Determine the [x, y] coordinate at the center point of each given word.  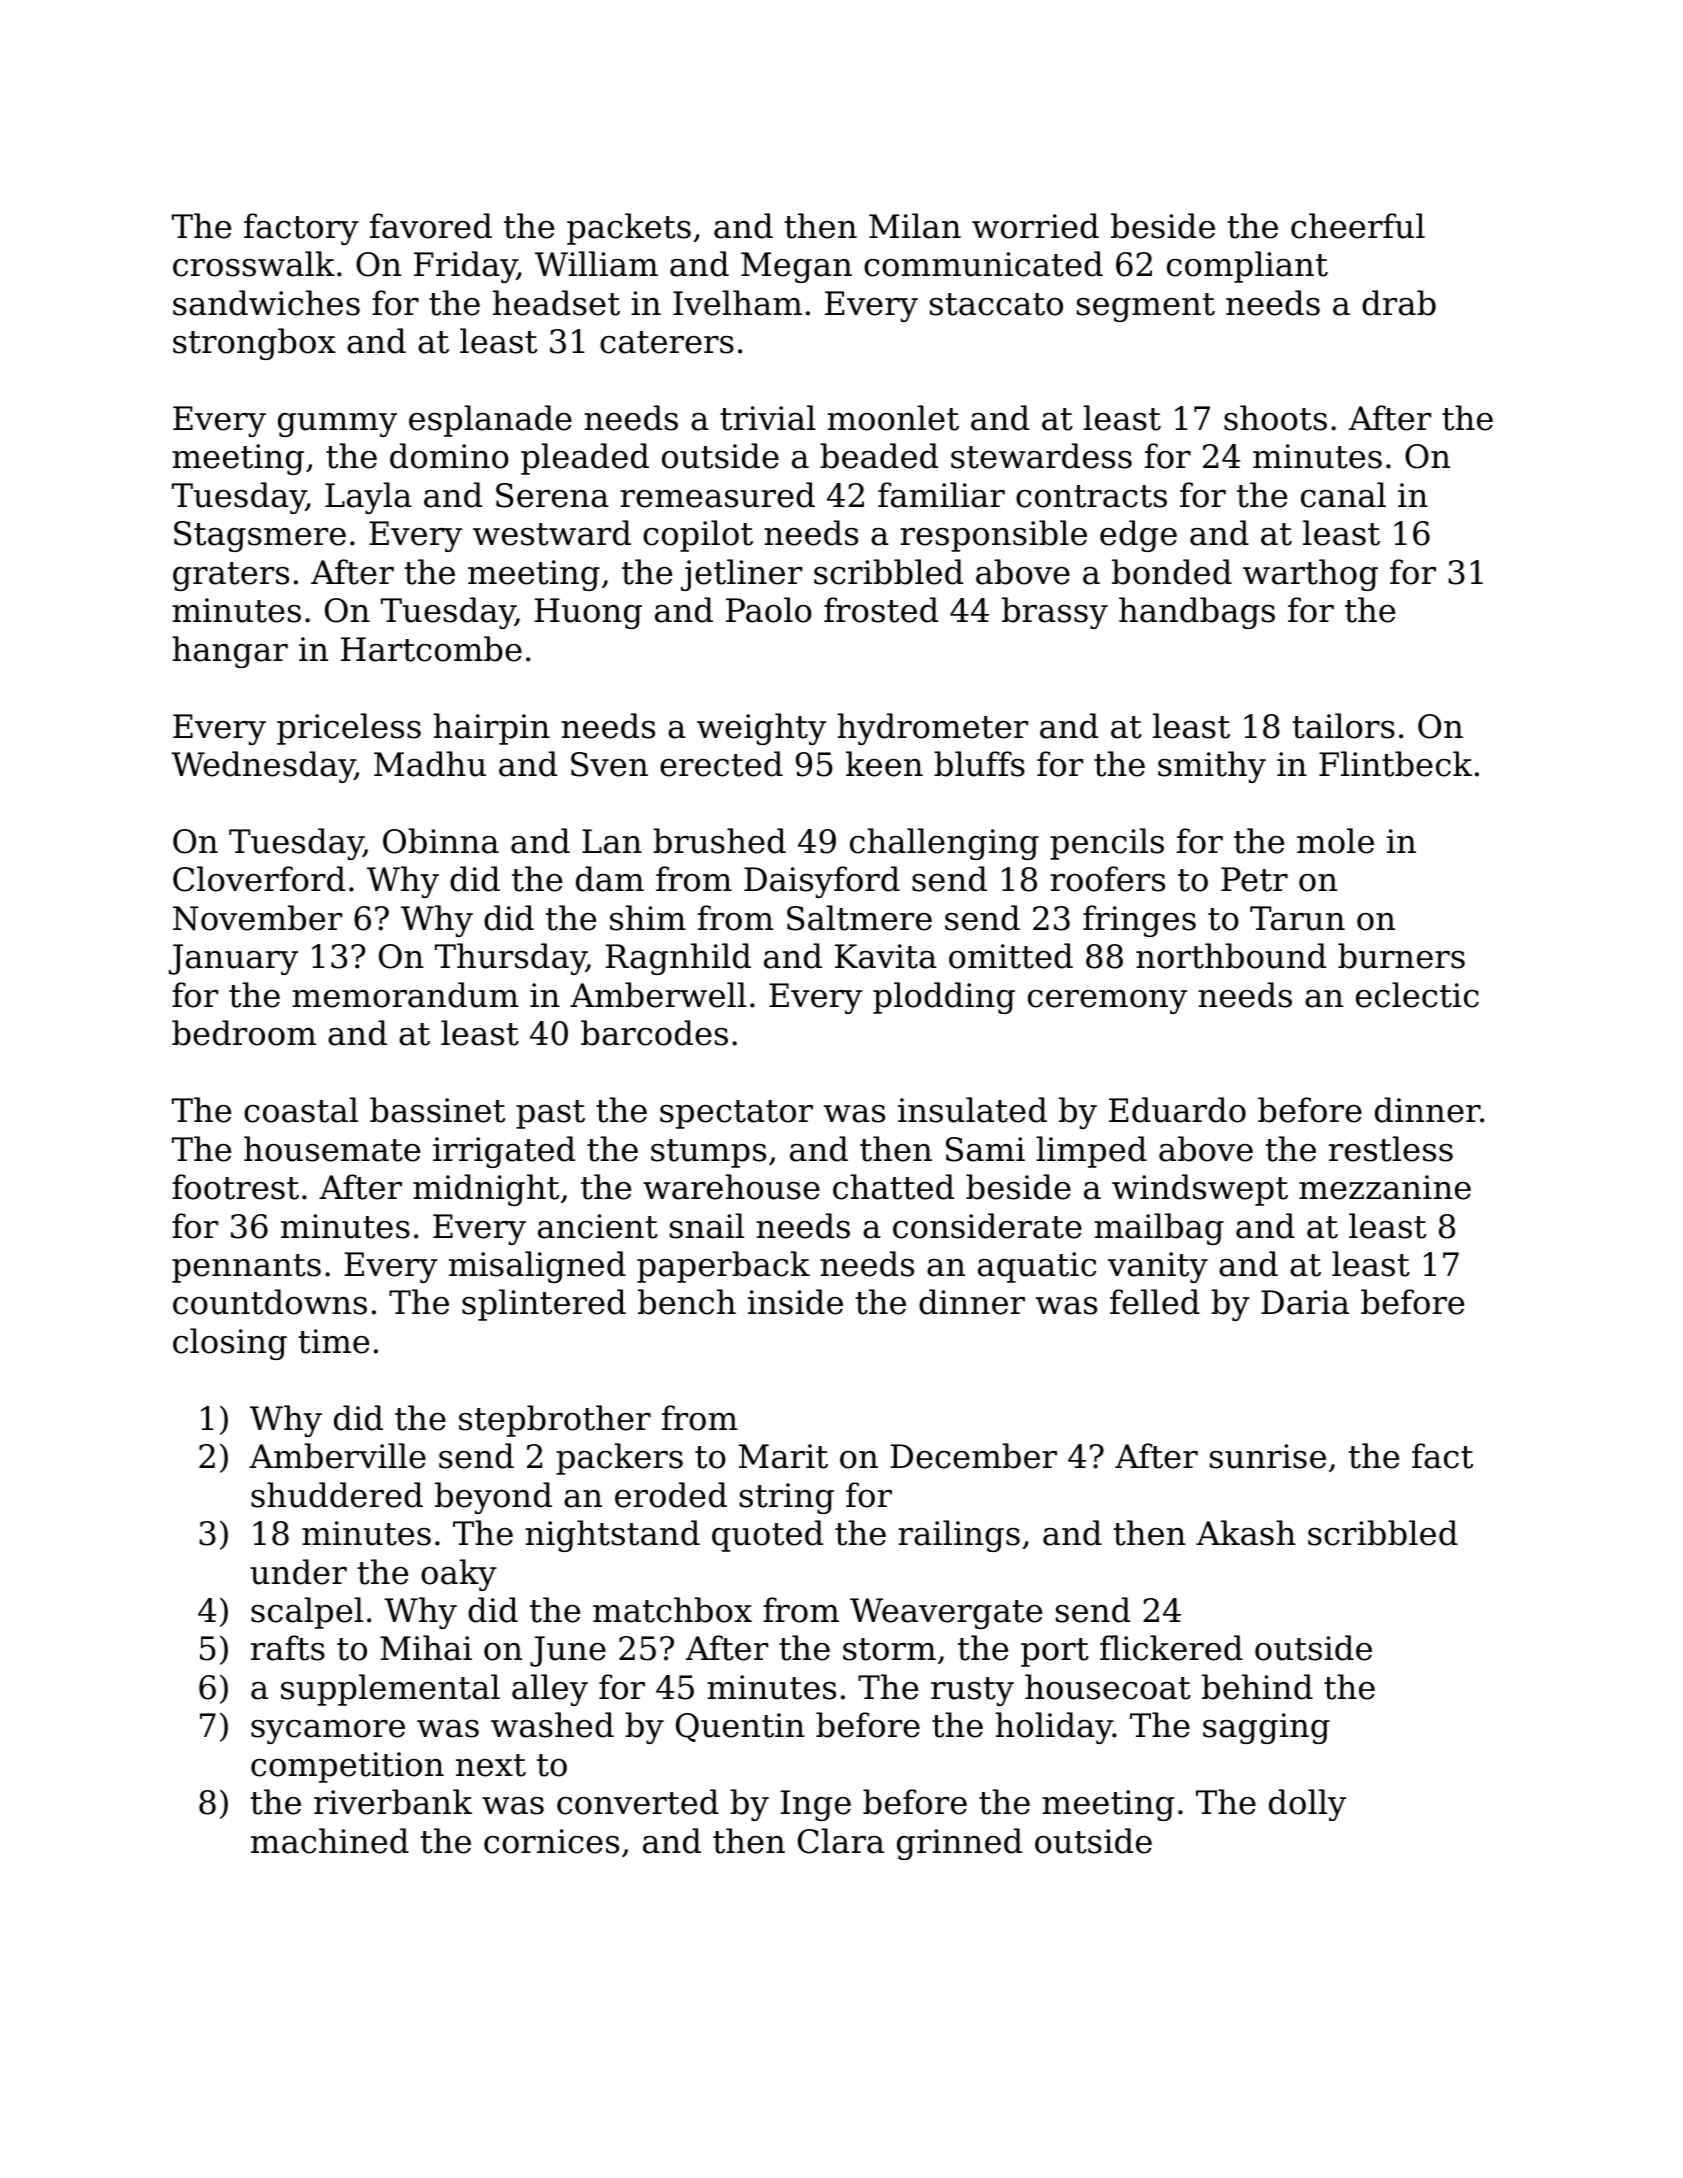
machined [330, 1841]
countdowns [270, 1302]
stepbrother [555, 1421]
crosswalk [254, 264]
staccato [996, 304]
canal [1343, 495]
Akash [1246, 1533]
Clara [841, 1841]
